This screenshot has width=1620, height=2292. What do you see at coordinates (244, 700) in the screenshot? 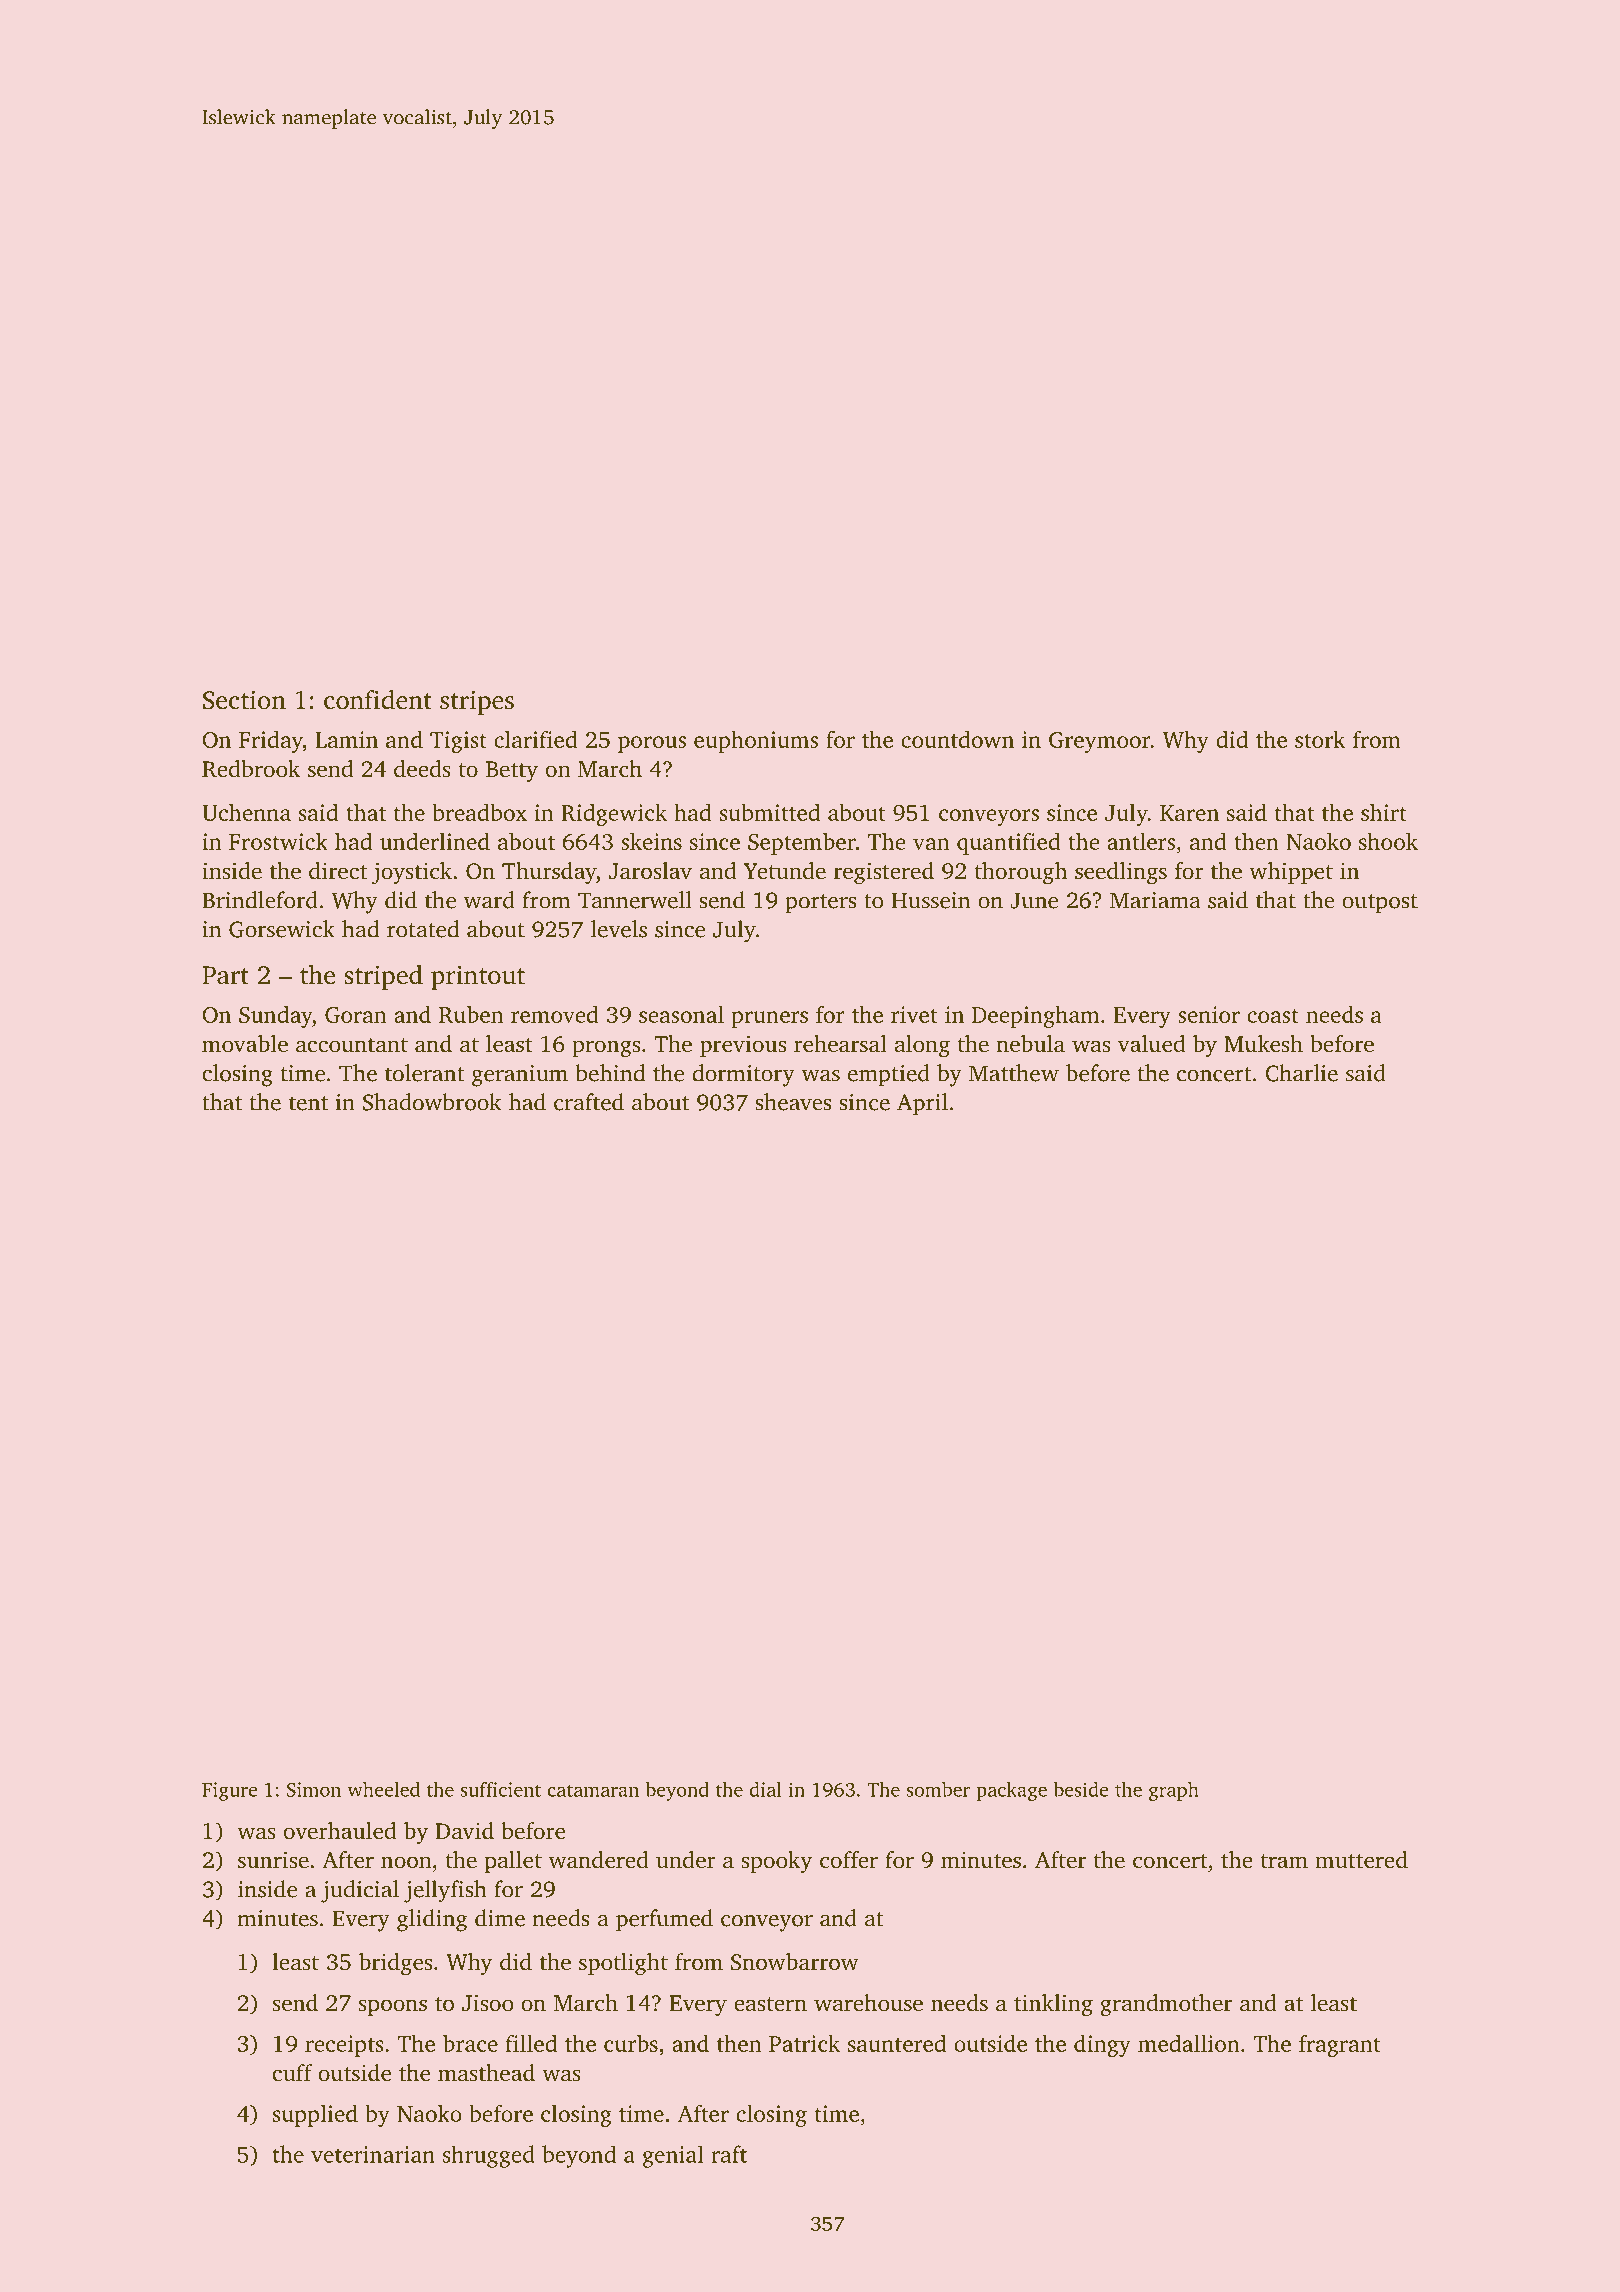
I see `Section` at bounding box center [244, 700].
